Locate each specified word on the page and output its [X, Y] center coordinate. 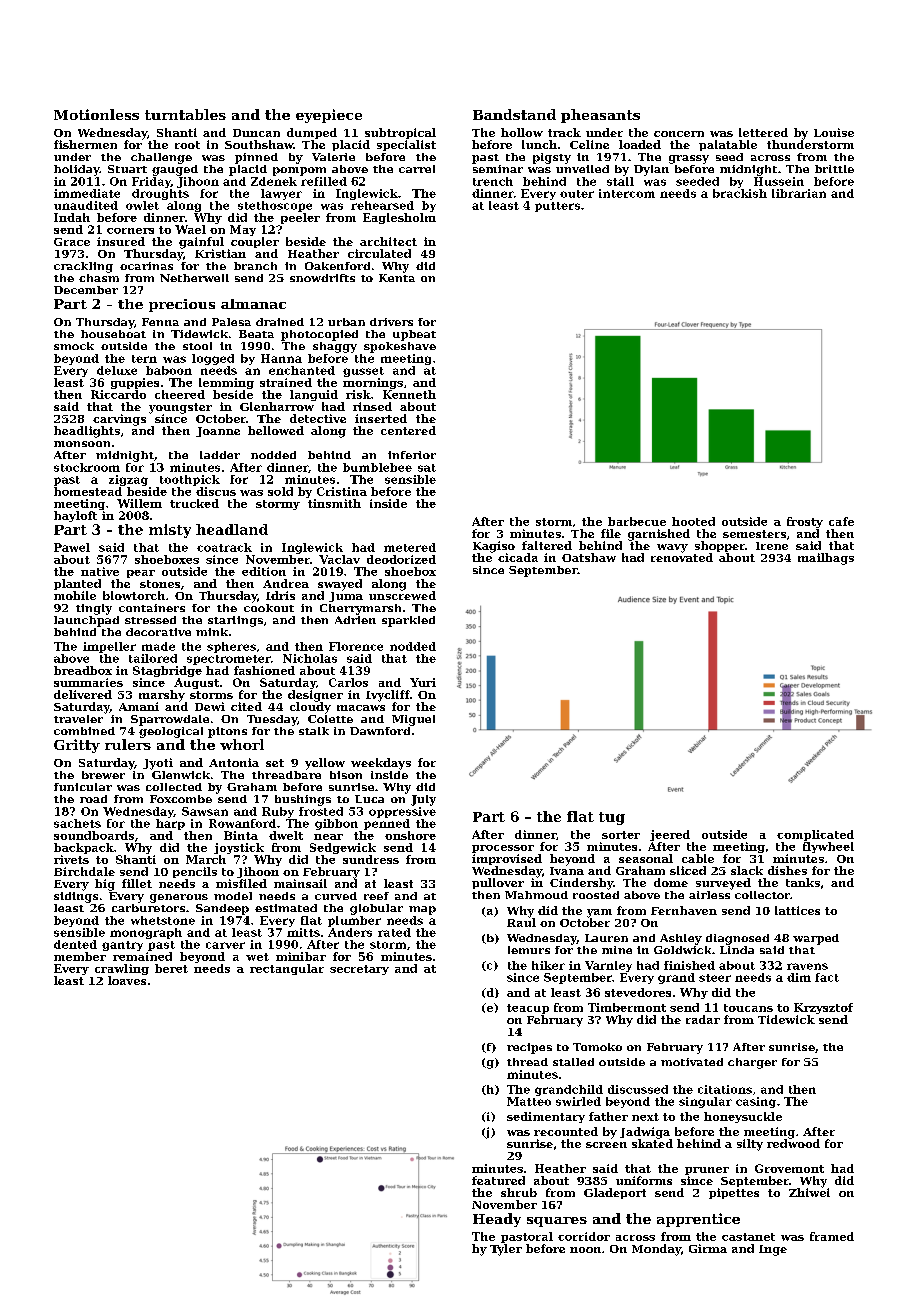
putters [557, 207]
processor [503, 849]
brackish [740, 193]
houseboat [113, 334]
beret [171, 968]
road [93, 799]
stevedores [638, 992]
